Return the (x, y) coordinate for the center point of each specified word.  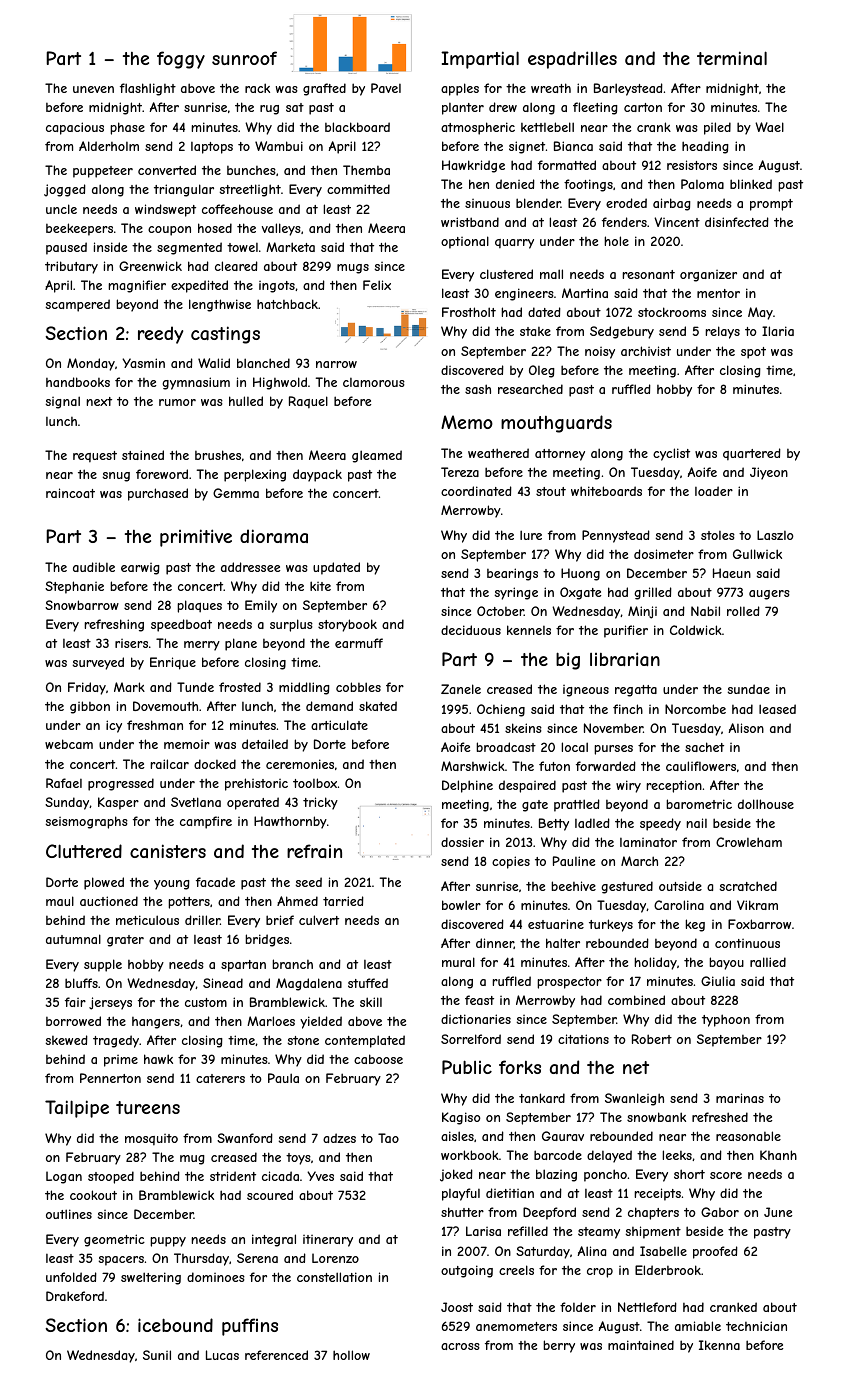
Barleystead (628, 89)
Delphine (467, 786)
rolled (743, 611)
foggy (181, 60)
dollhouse (766, 804)
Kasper (118, 803)
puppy (168, 1242)
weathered (498, 453)
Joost (457, 1307)
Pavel (386, 88)
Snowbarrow (82, 605)
